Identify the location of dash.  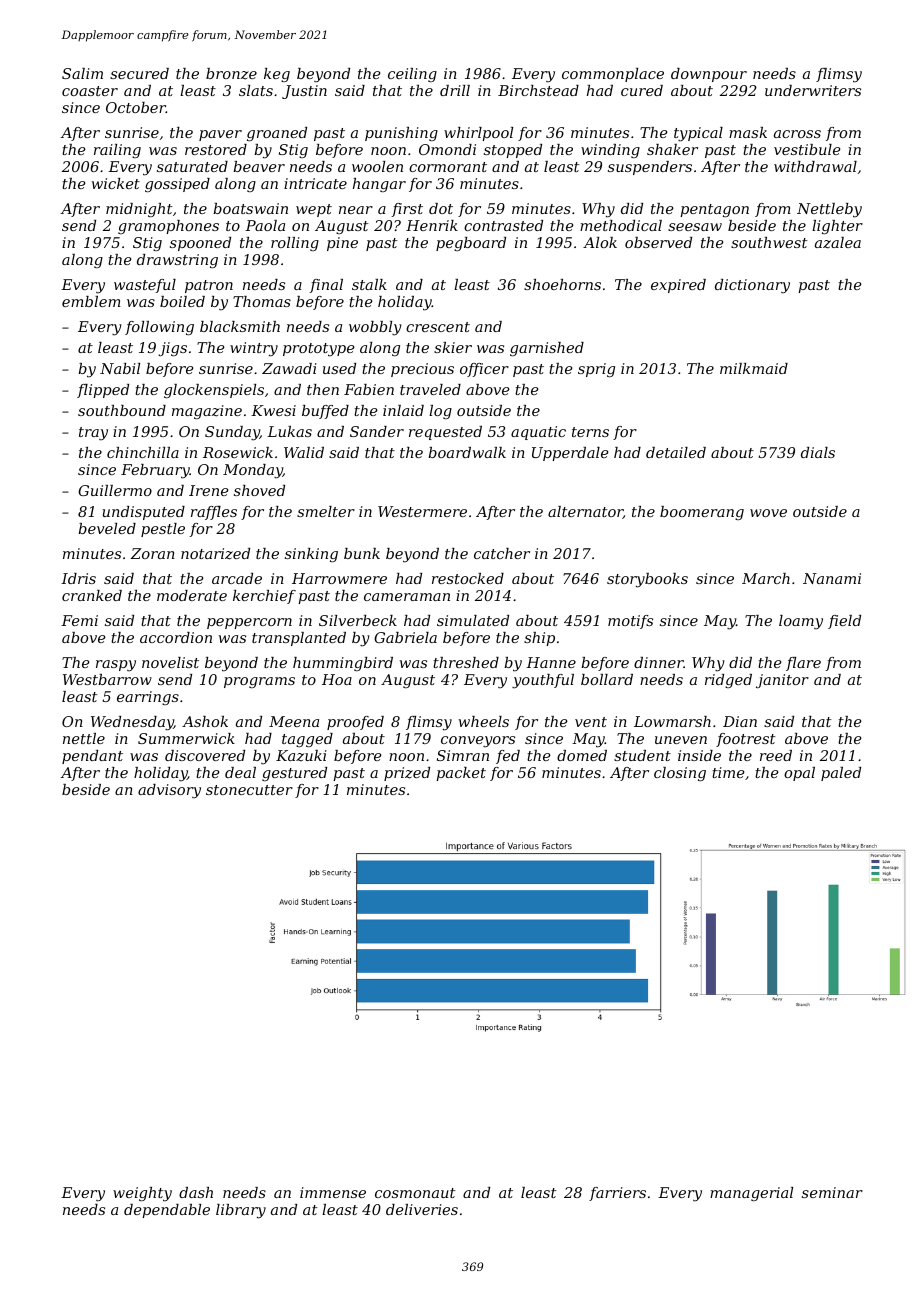
(196, 1192).
